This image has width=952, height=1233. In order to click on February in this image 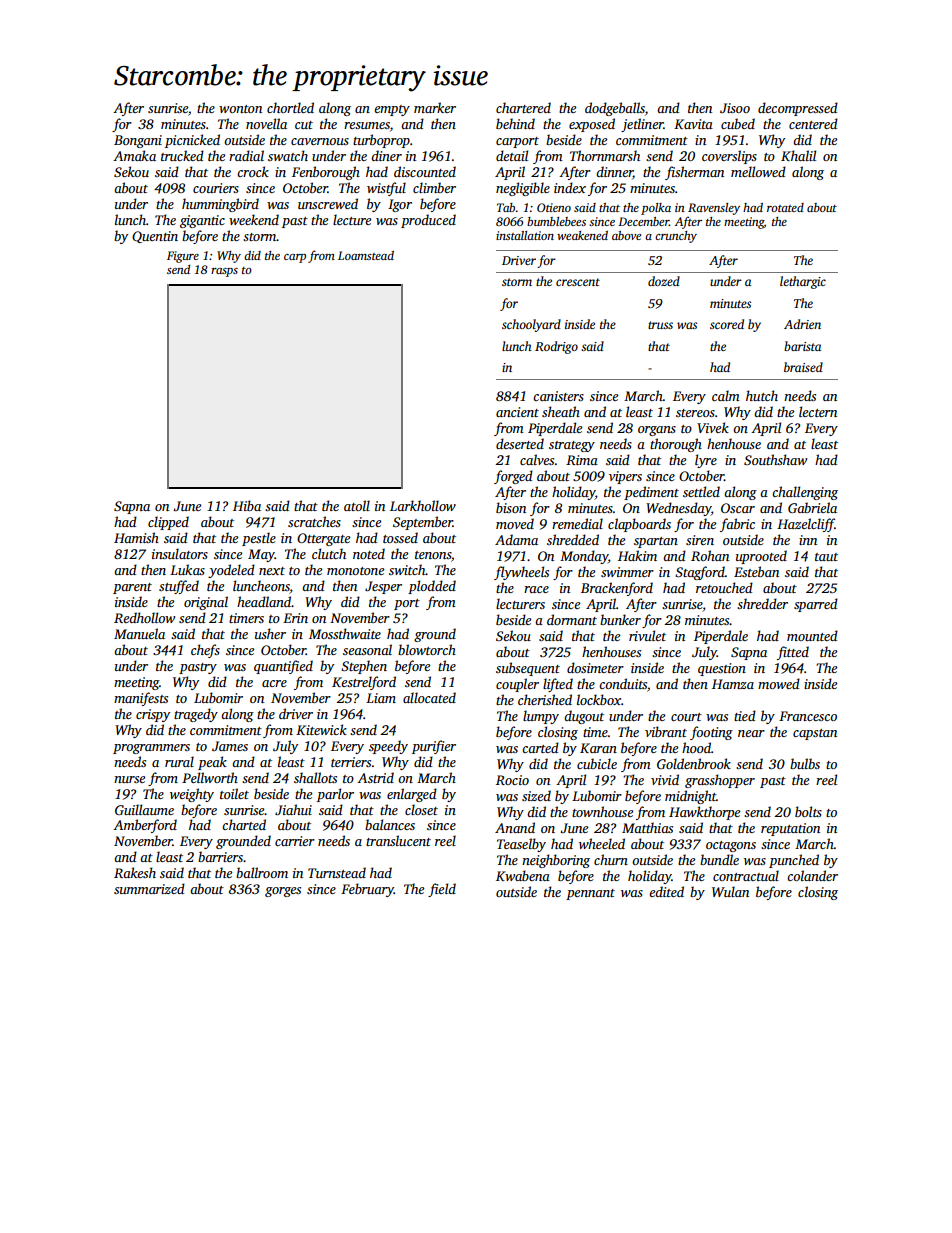, I will do `click(367, 890)`.
